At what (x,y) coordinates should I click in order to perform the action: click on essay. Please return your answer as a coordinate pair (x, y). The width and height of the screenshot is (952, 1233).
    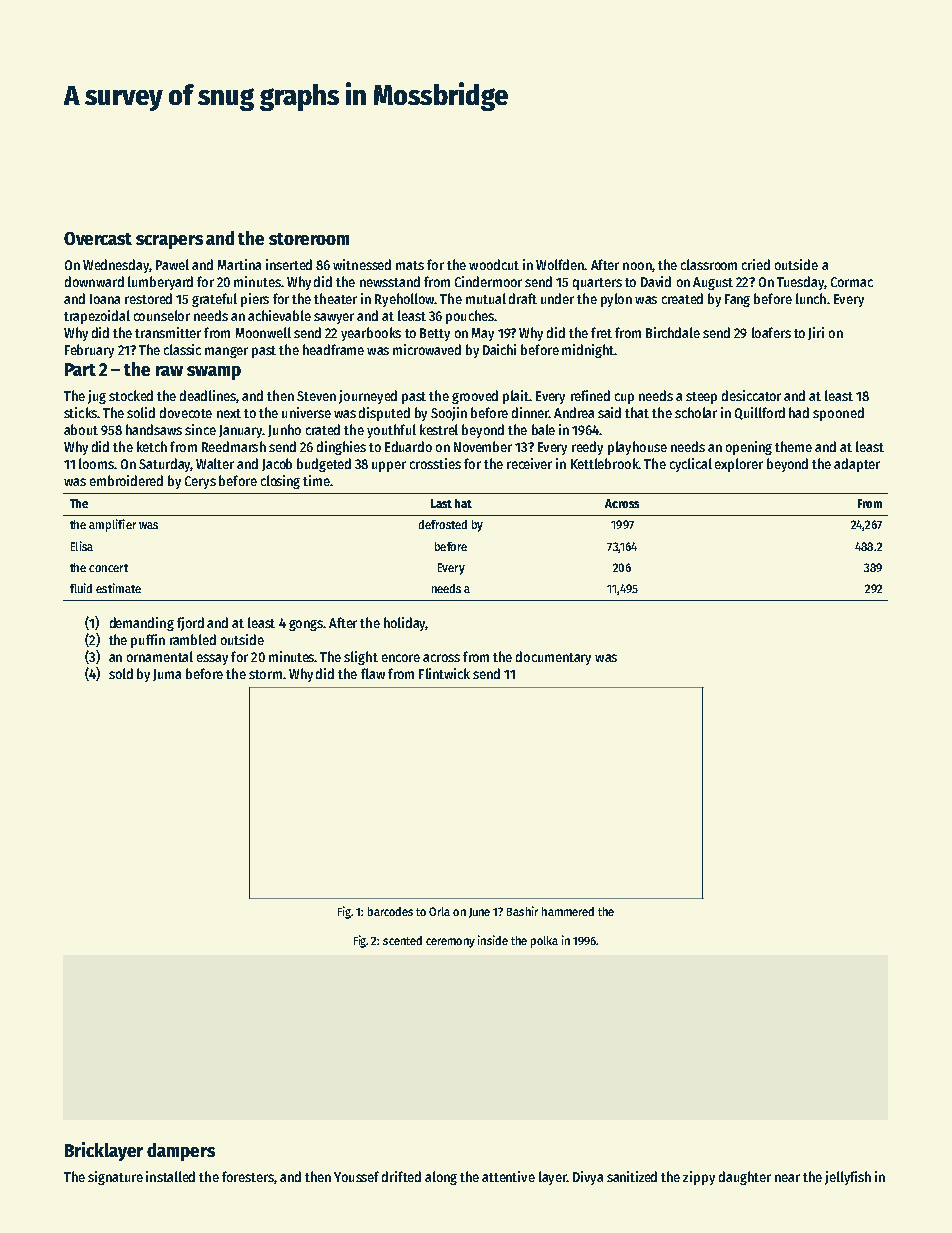
    Looking at the image, I should click on (212, 659).
